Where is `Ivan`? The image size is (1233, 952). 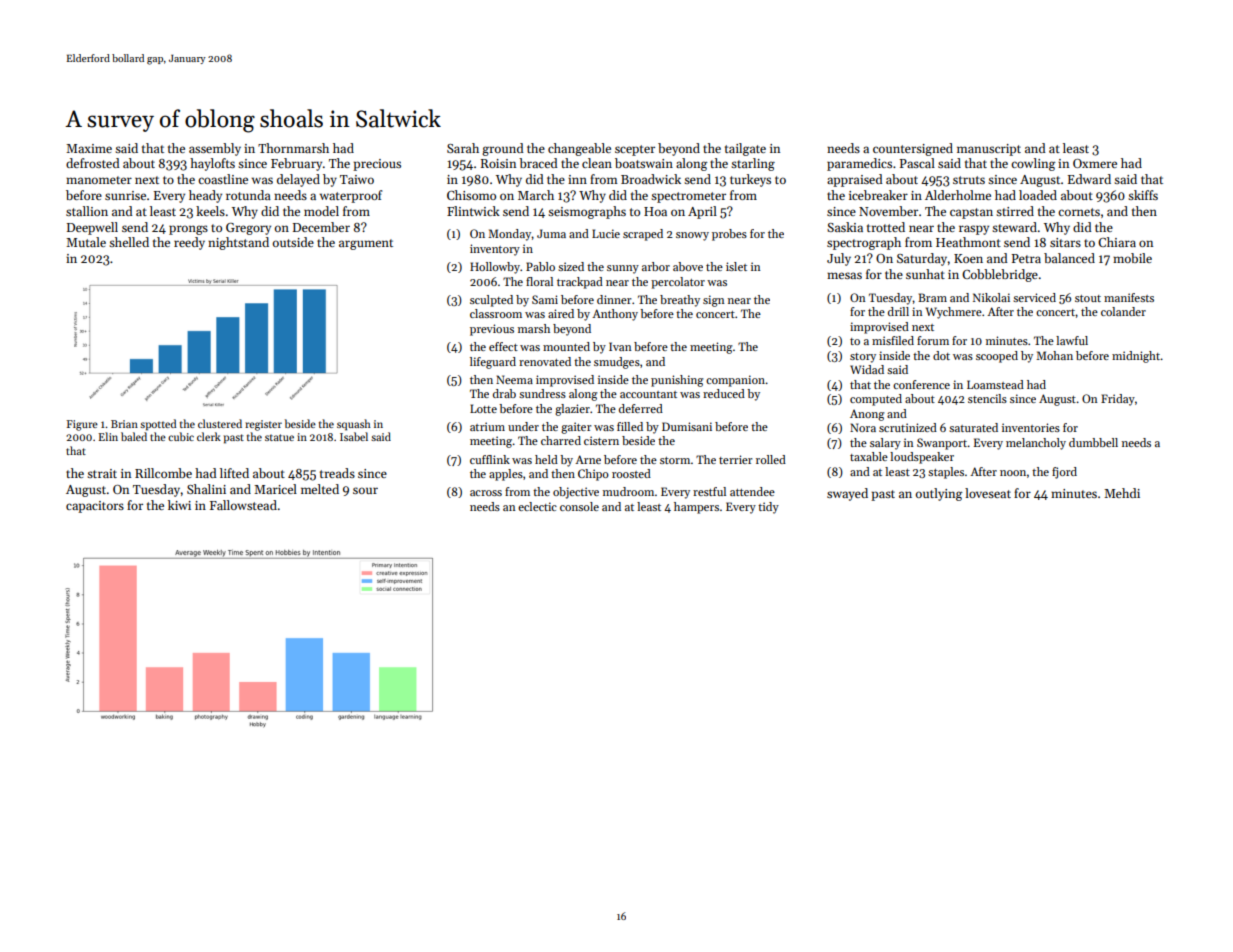
Ivan is located at coordinates (620, 346).
